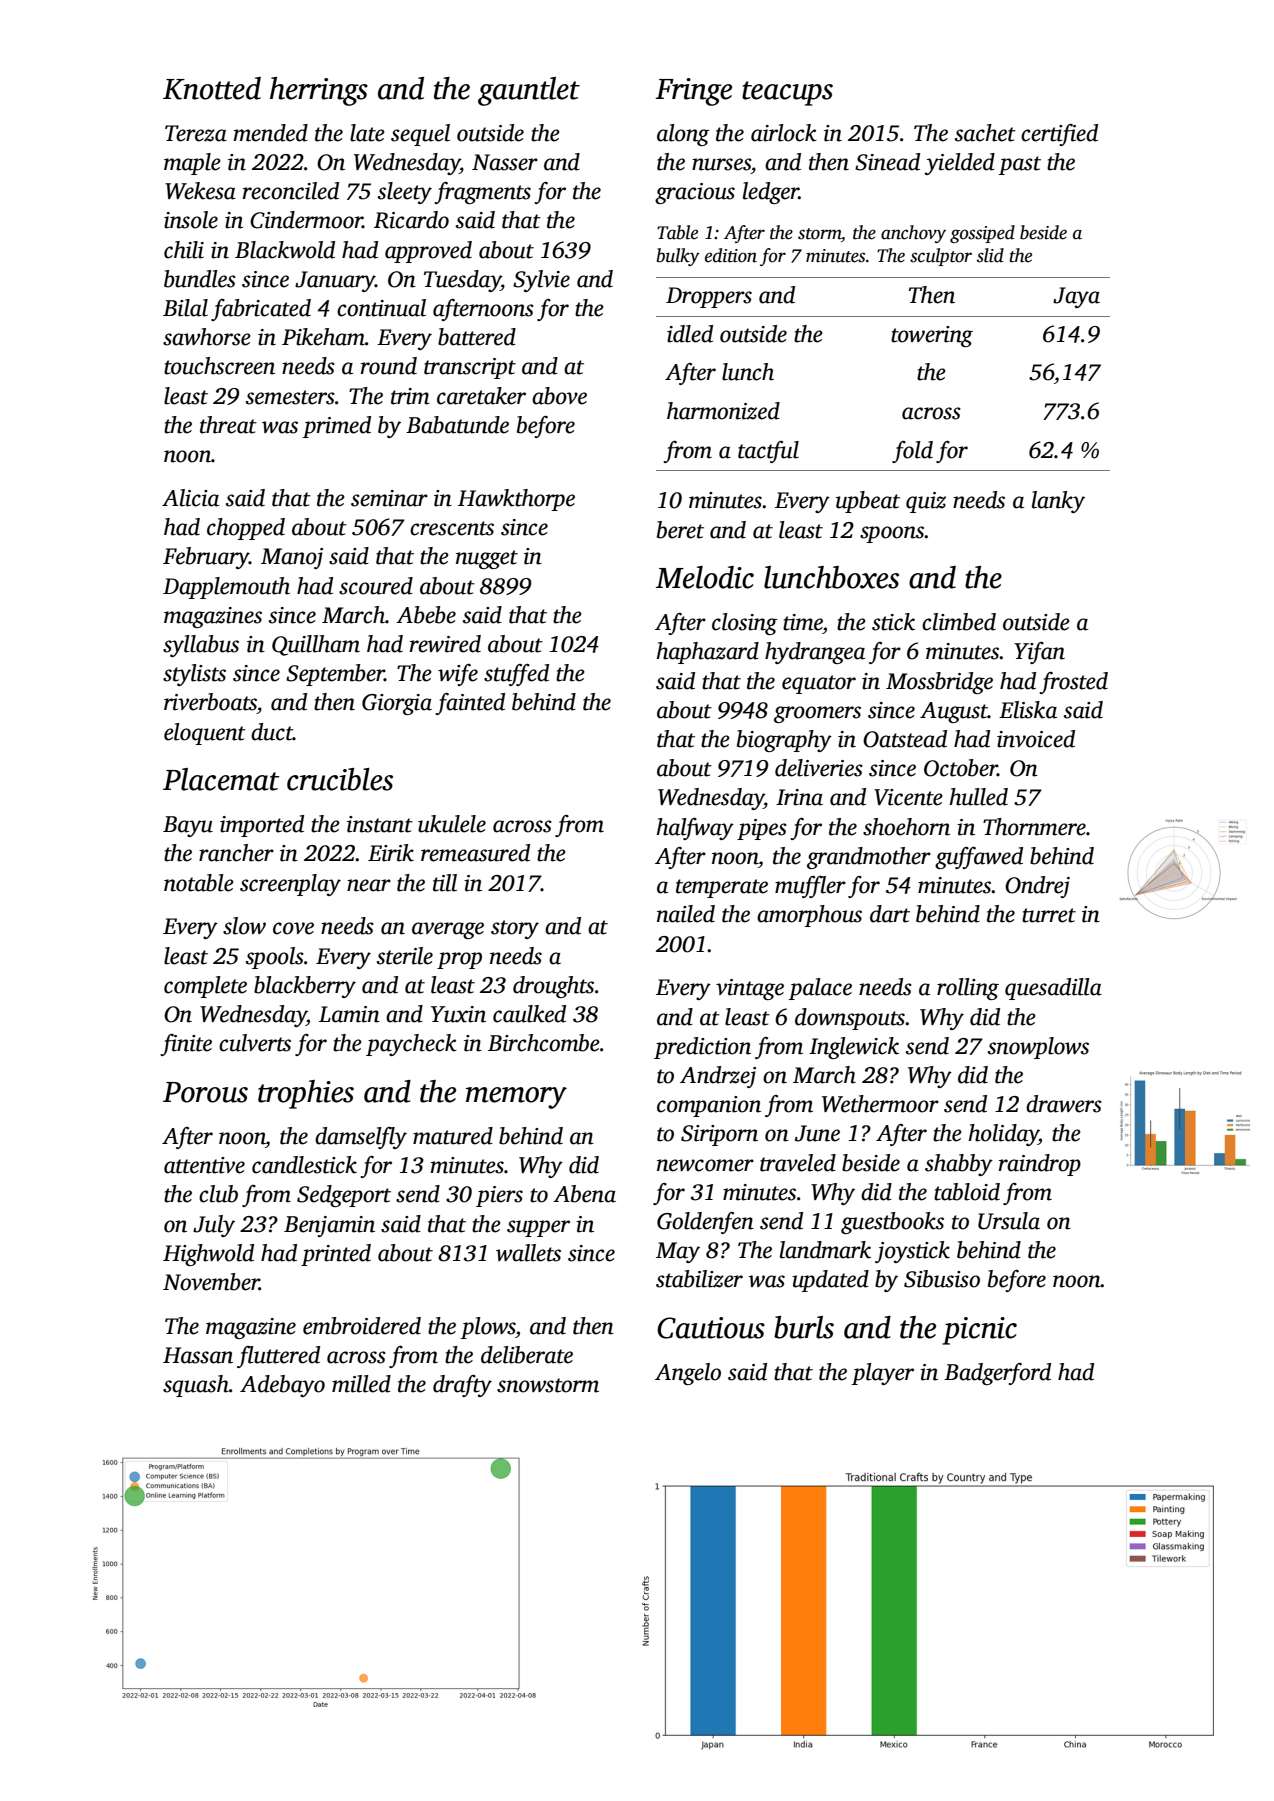 The image size is (1274, 1801). What do you see at coordinates (985, 133) in the screenshot?
I see `sachet` at bounding box center [985, 133].
